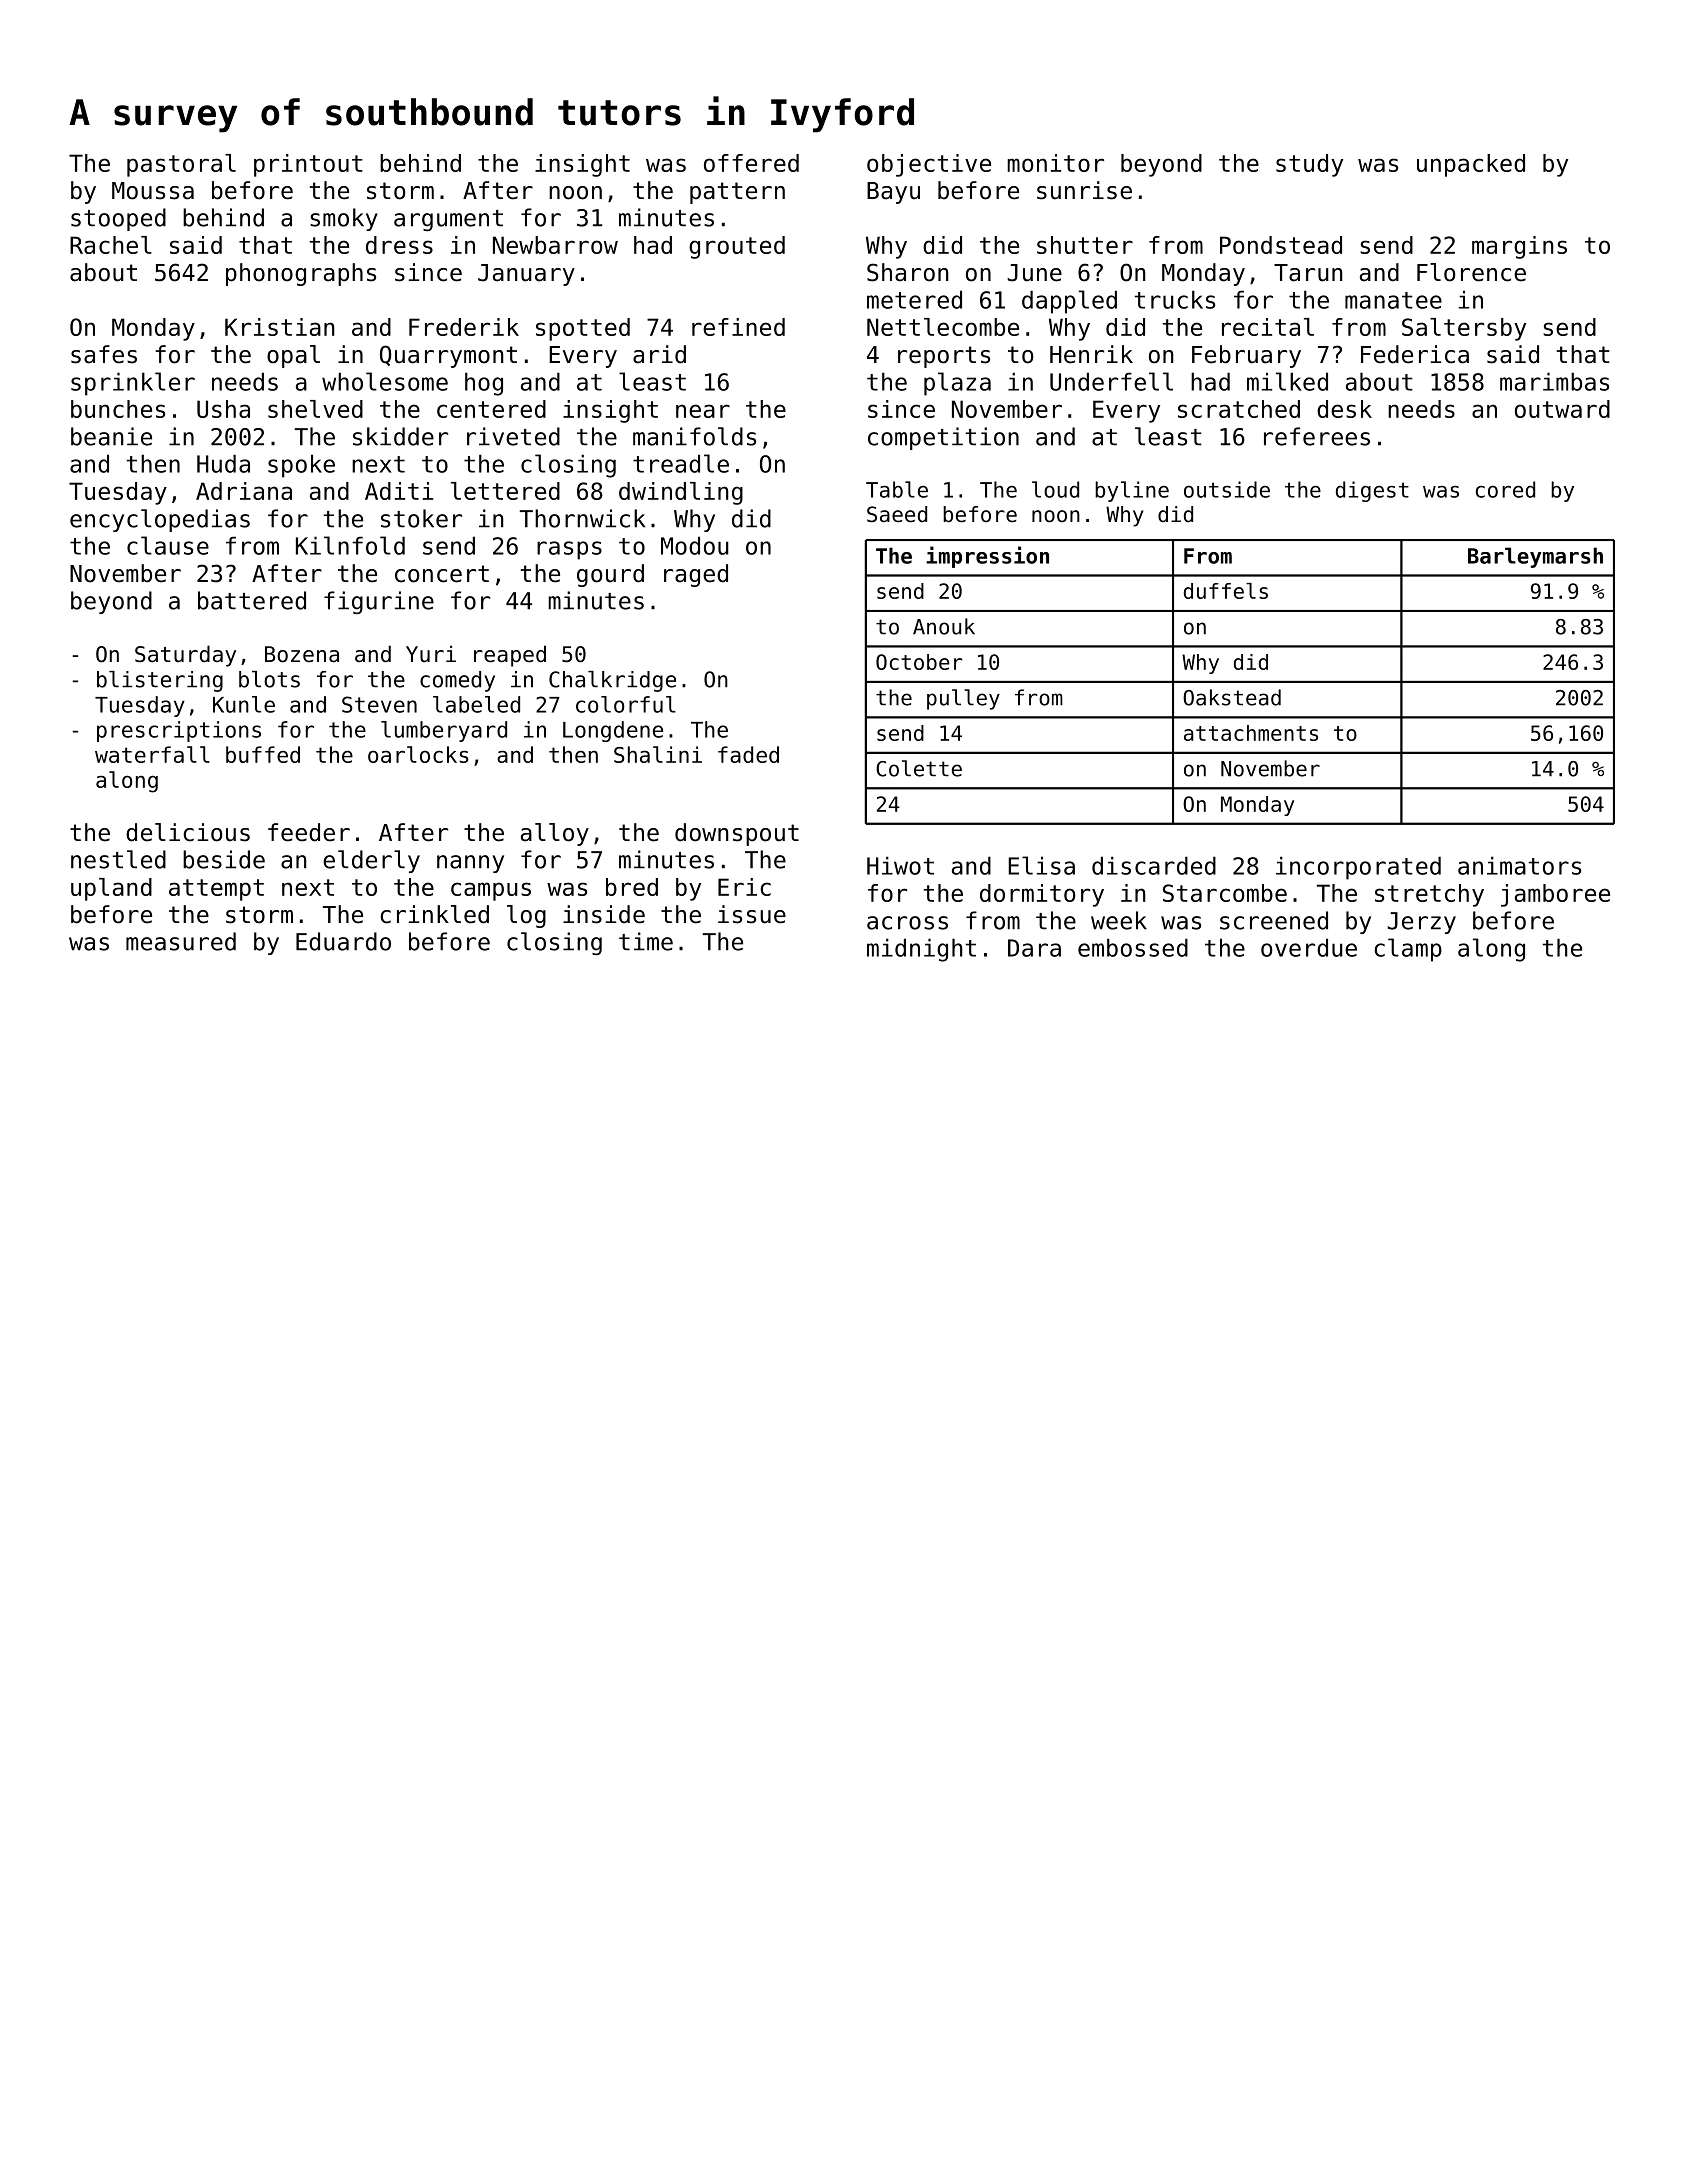 The image size is (1683, 2178). What do you see at coordinates (1251, 733) in the page?
I see `attachments` at bounding box center [1251, 733].
